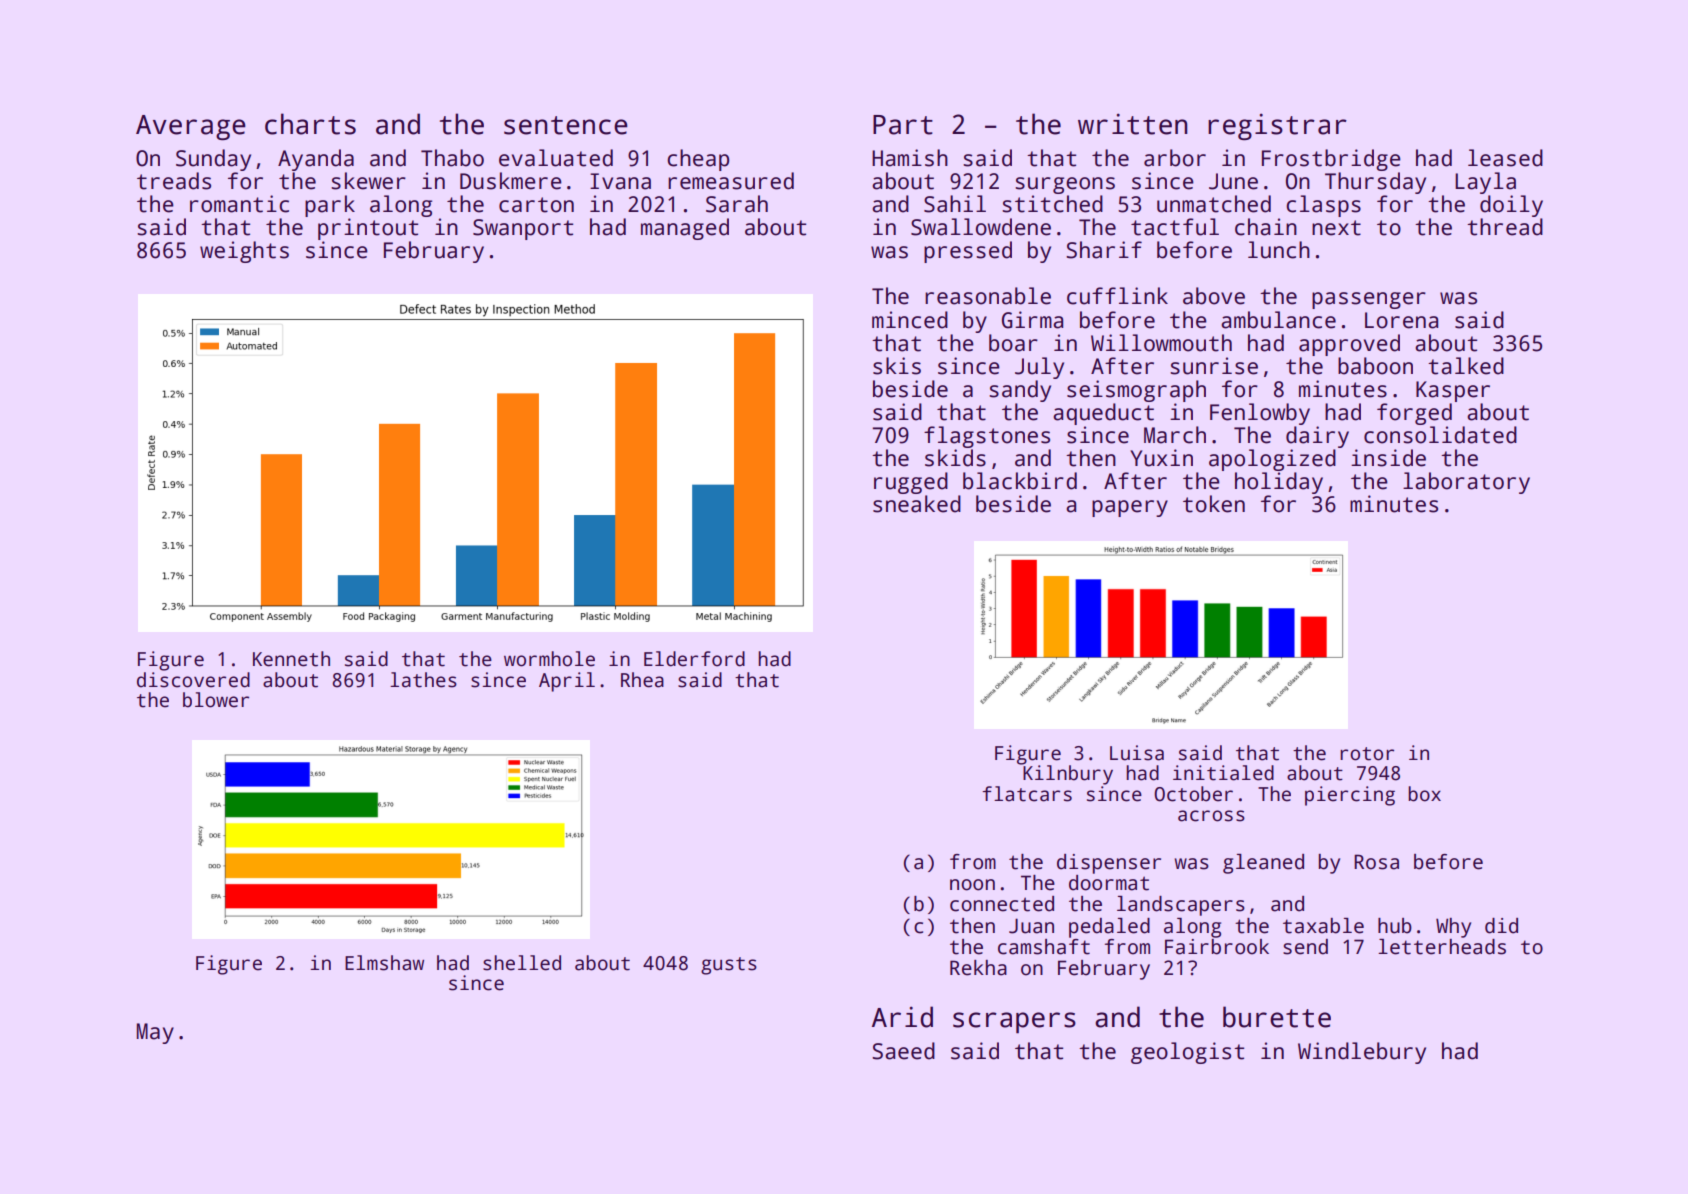 The width and height of the screenshot is (1688, 1194). What do you see at coordinates (1367, 754) in the screenshot?
I see `rotor` at bounding box center [1367, 754].
